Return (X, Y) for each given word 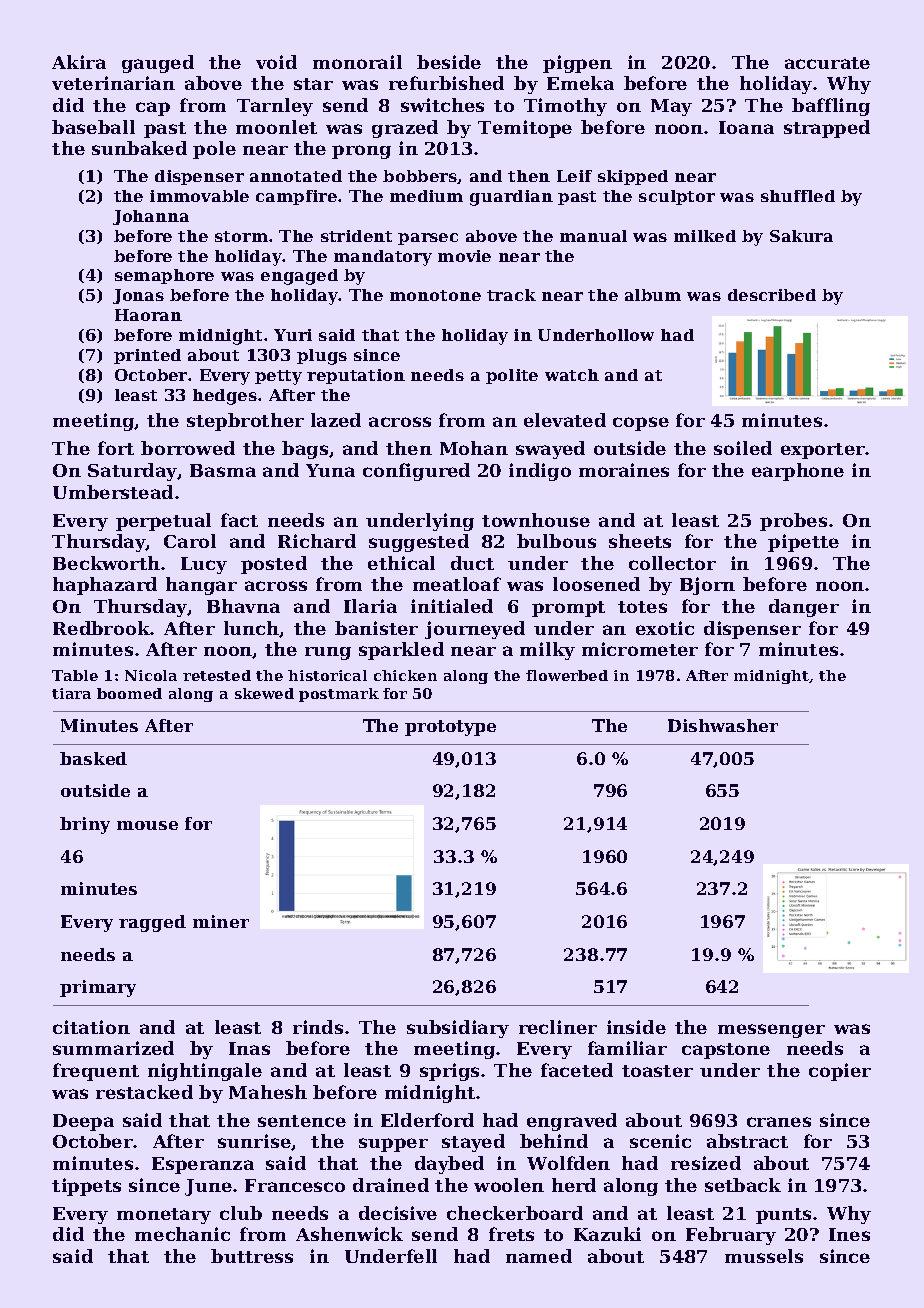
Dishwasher (723, 725)
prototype (450, 728)
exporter (823, 451)
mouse (147, 825)
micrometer (640, 649)
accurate (827, 63)
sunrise (254, 1141)
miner (221, 921)
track (511, 295)
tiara (71, 693)
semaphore (164, 276)
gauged (158, 64)
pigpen (577, 64)
